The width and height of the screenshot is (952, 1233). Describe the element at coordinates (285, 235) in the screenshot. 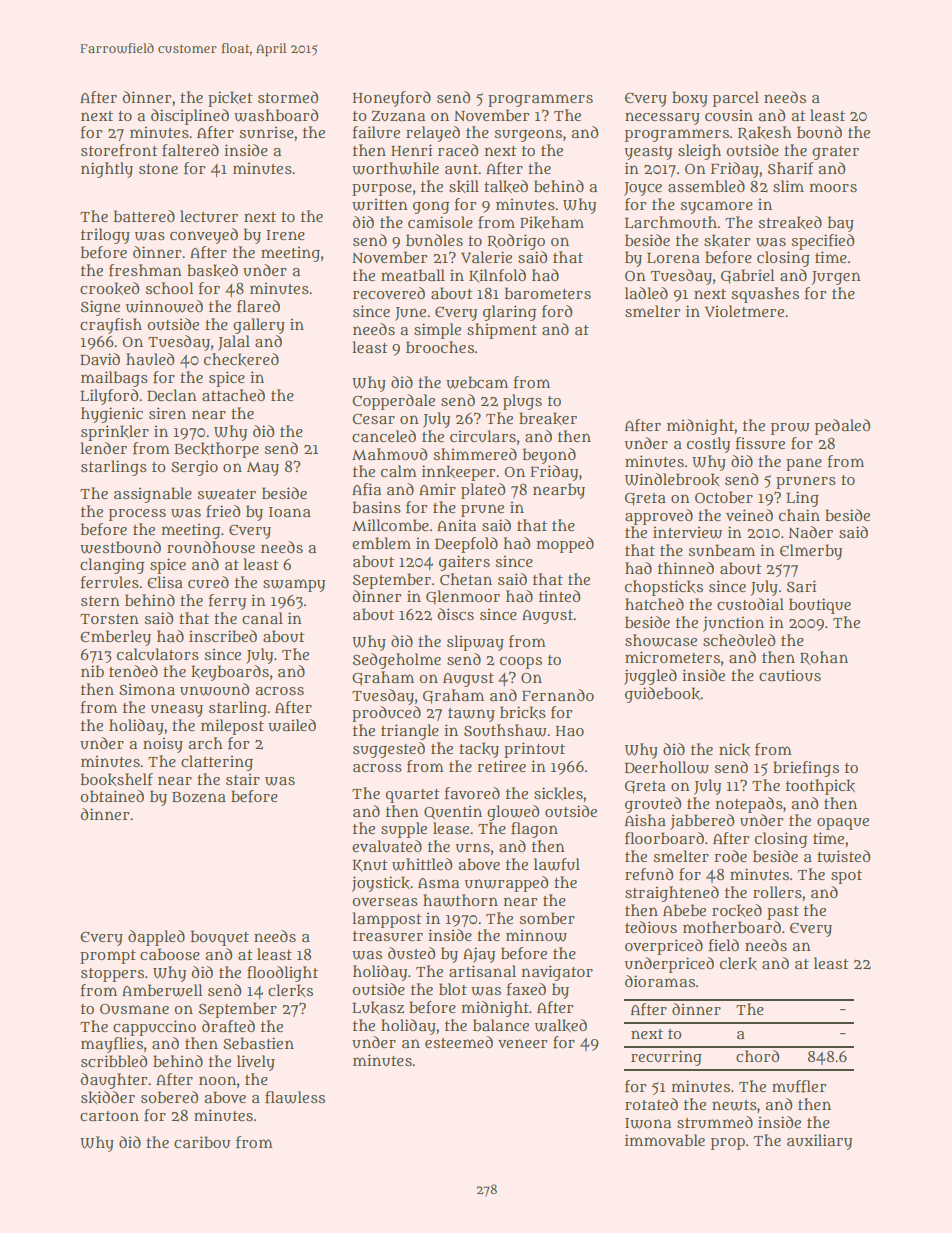

I see `Irene` at that location.
